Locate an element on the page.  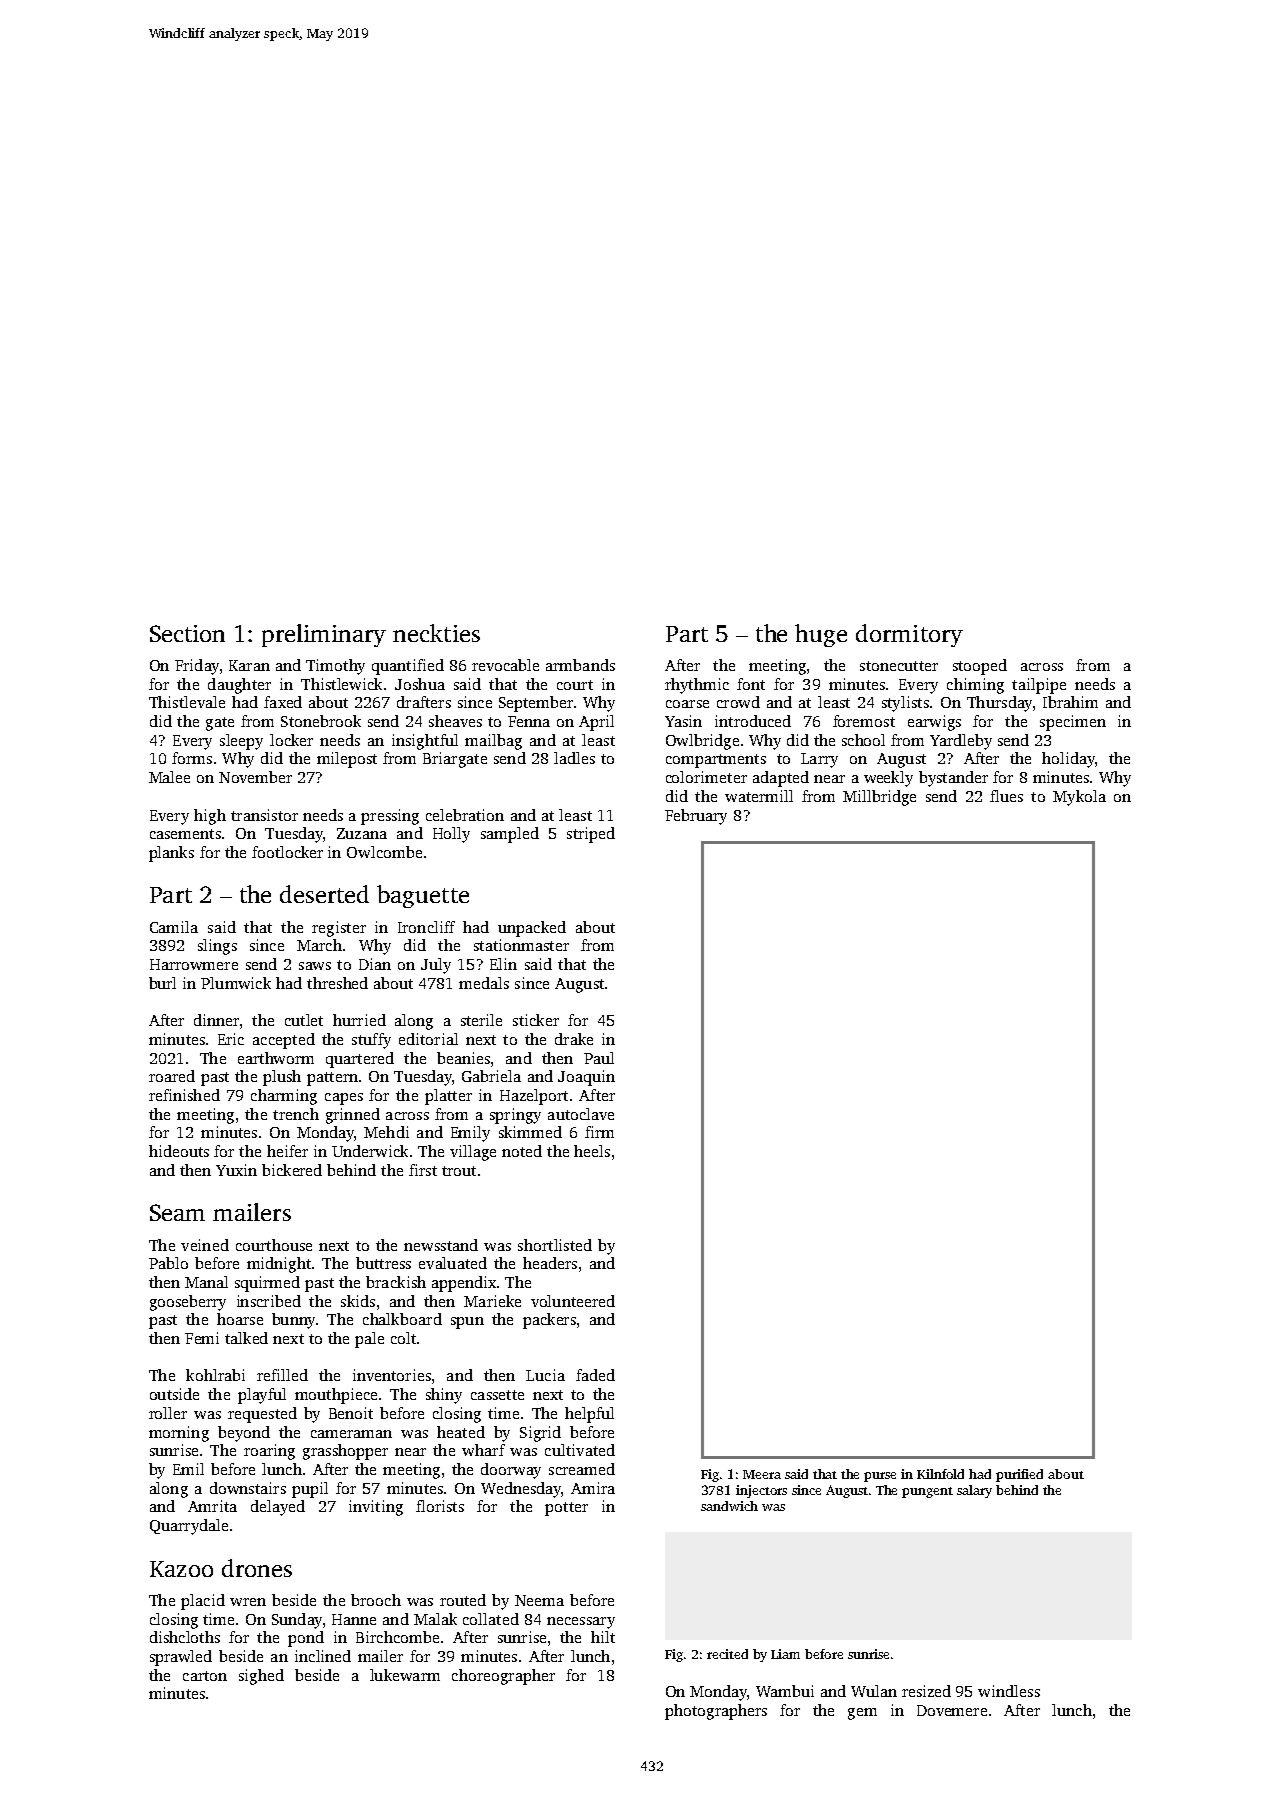
heels is located at coordinates (592, 1151).
